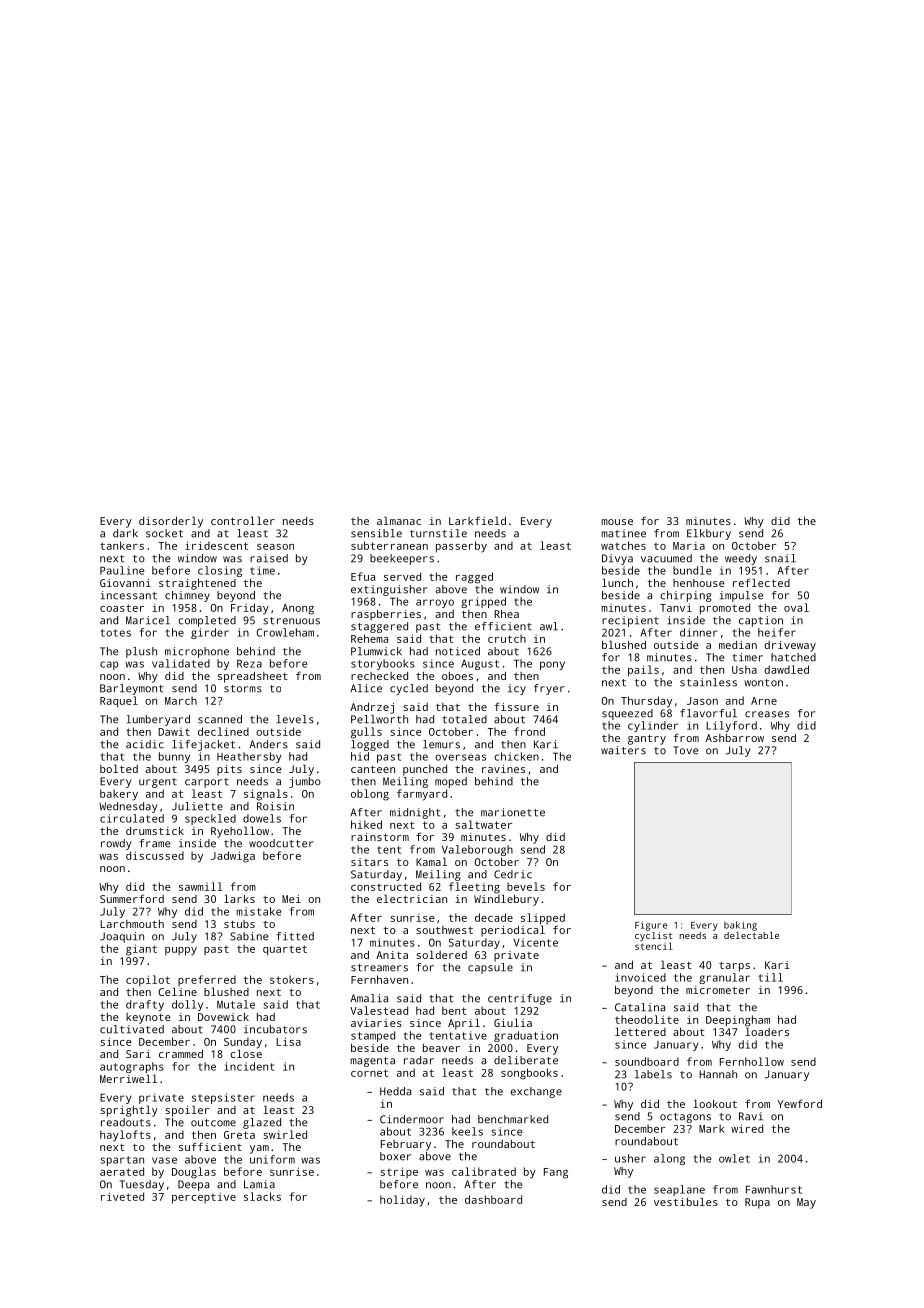 The height and width of the image is (1308, 924). Describe the element at coordinates (292, 979) in the image. I see `stokers` at that location.
